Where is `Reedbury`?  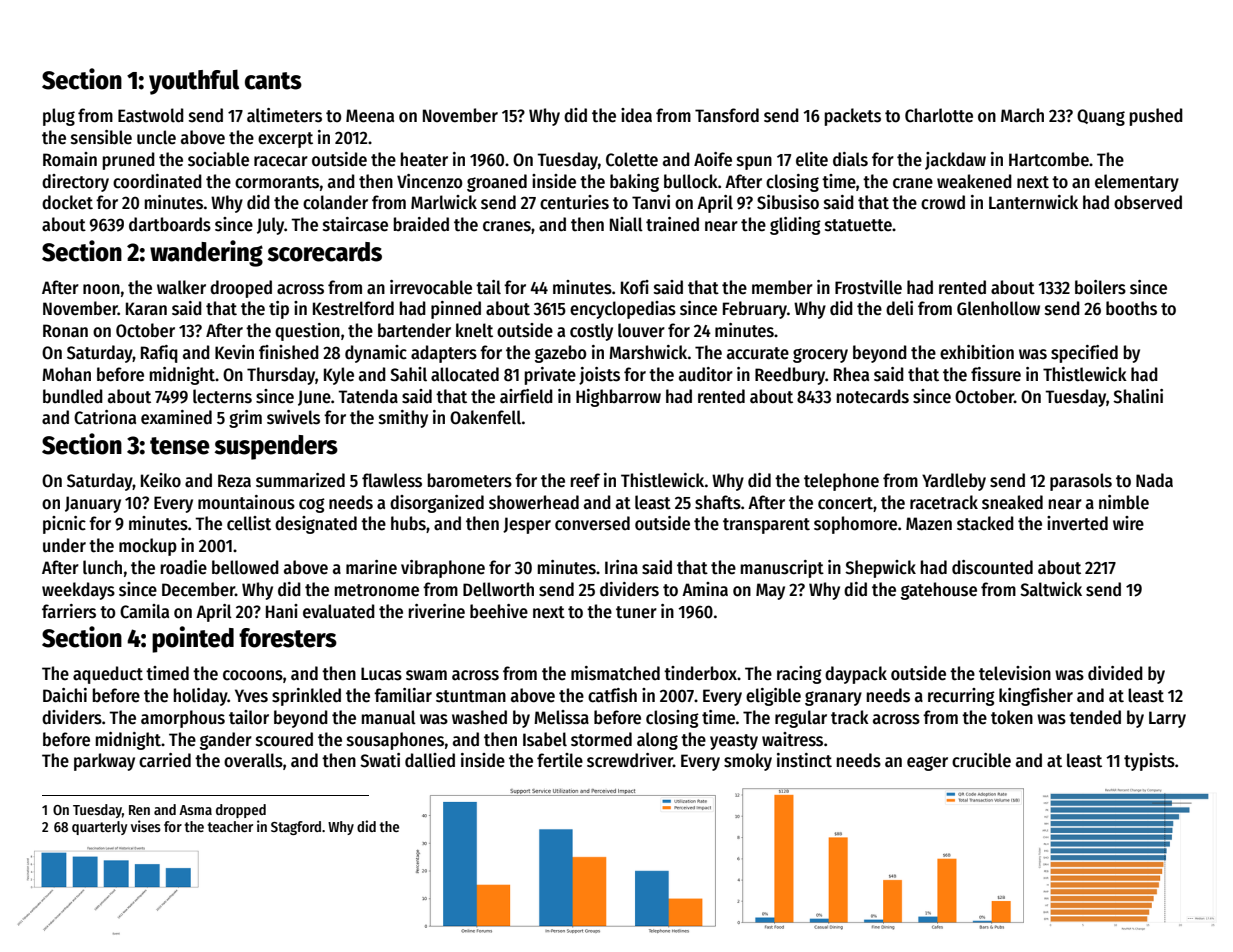 Reedbury is located at coordinates (790, 376).
